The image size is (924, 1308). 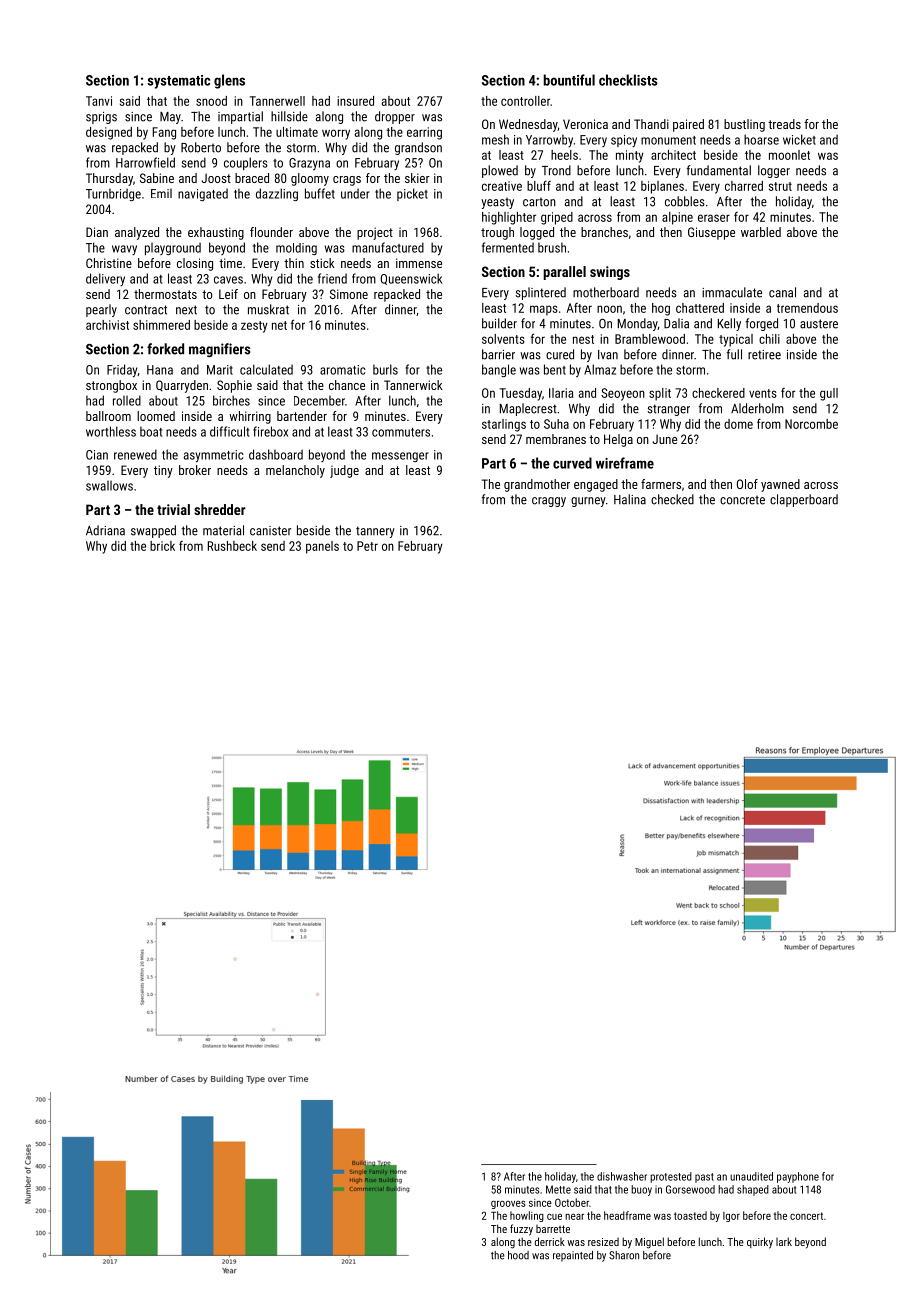 What do you see at coordinates (355, 101) in the image?
I see `insured` at bounding box center [355, 101].
